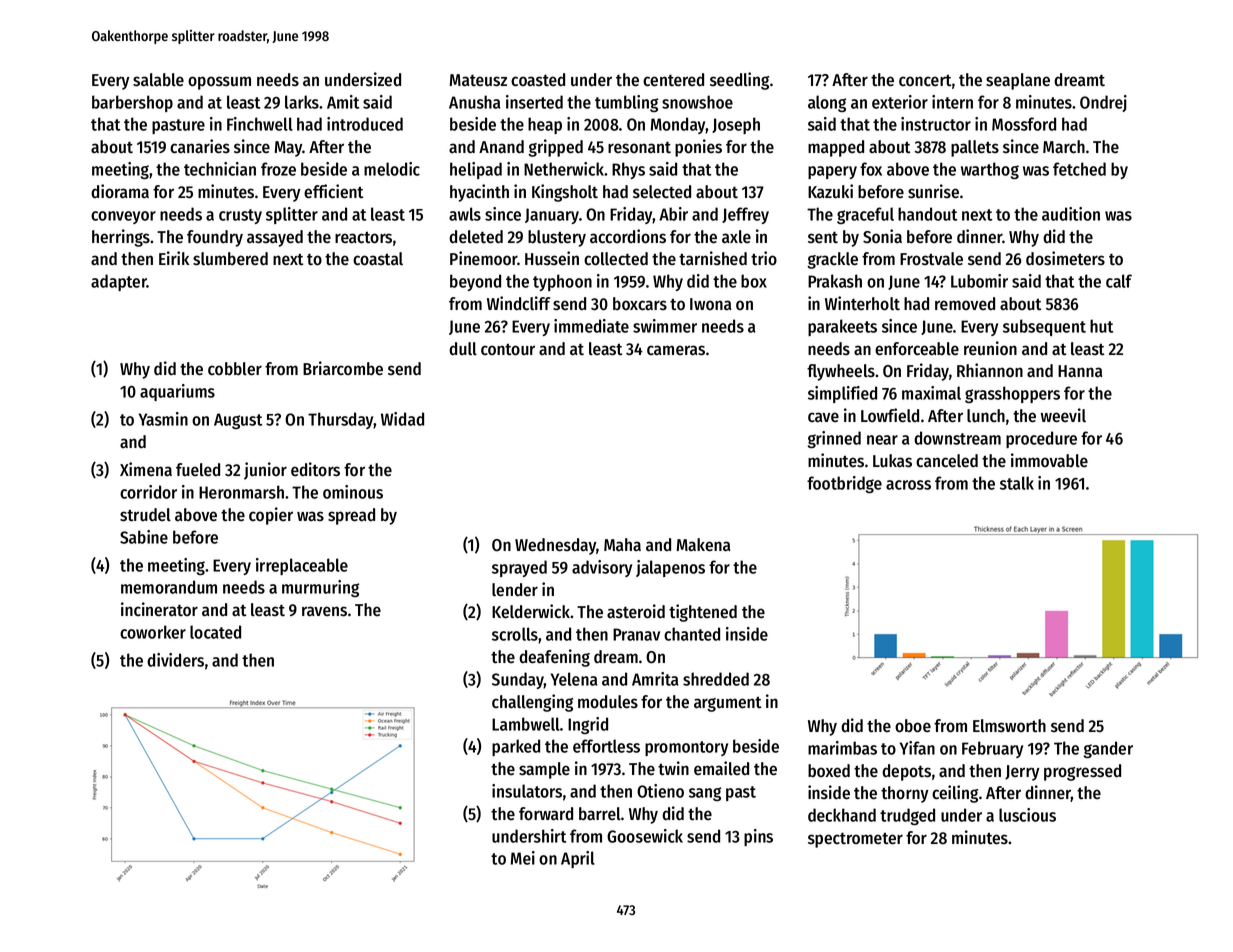  What do you see at coordinates (463, 349) in the screenshot?
I see `dull` at bounding box center [463, 349].
